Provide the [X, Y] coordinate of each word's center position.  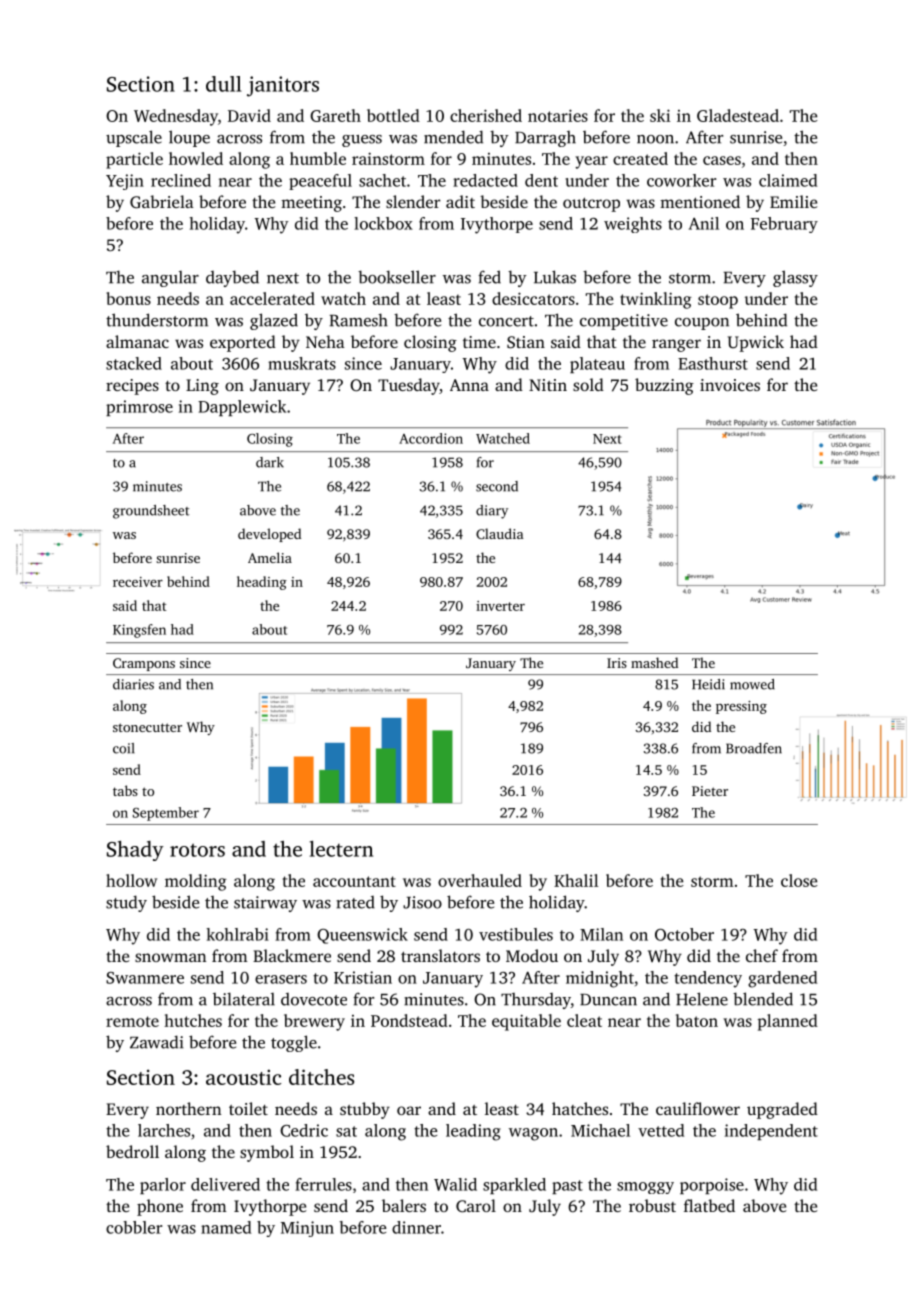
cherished [486, 115]
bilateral [244, 999]
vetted [661, 1130]
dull [224, 84]
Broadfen [754, 748]
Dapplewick [242, 408]
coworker [682, 180]
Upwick [756, 343]
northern [188, 1108]
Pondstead [409, 1020]
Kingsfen [139, 631]
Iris [617, 663]
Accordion [431, 438]
